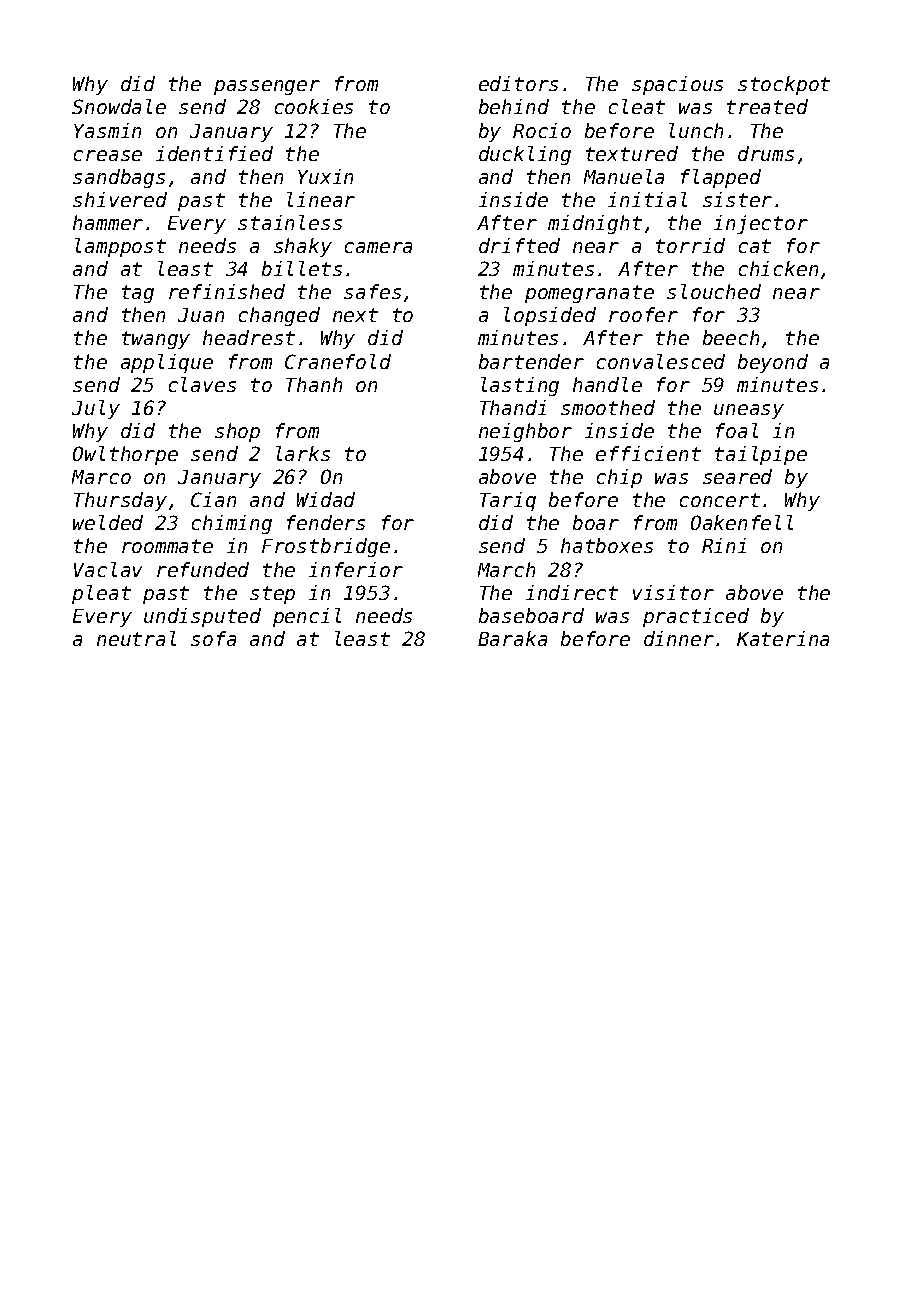 The image size is (908, 1316). Describe the element at coordinates (372, 291) in the screenshot. I see `safes` at that location.
